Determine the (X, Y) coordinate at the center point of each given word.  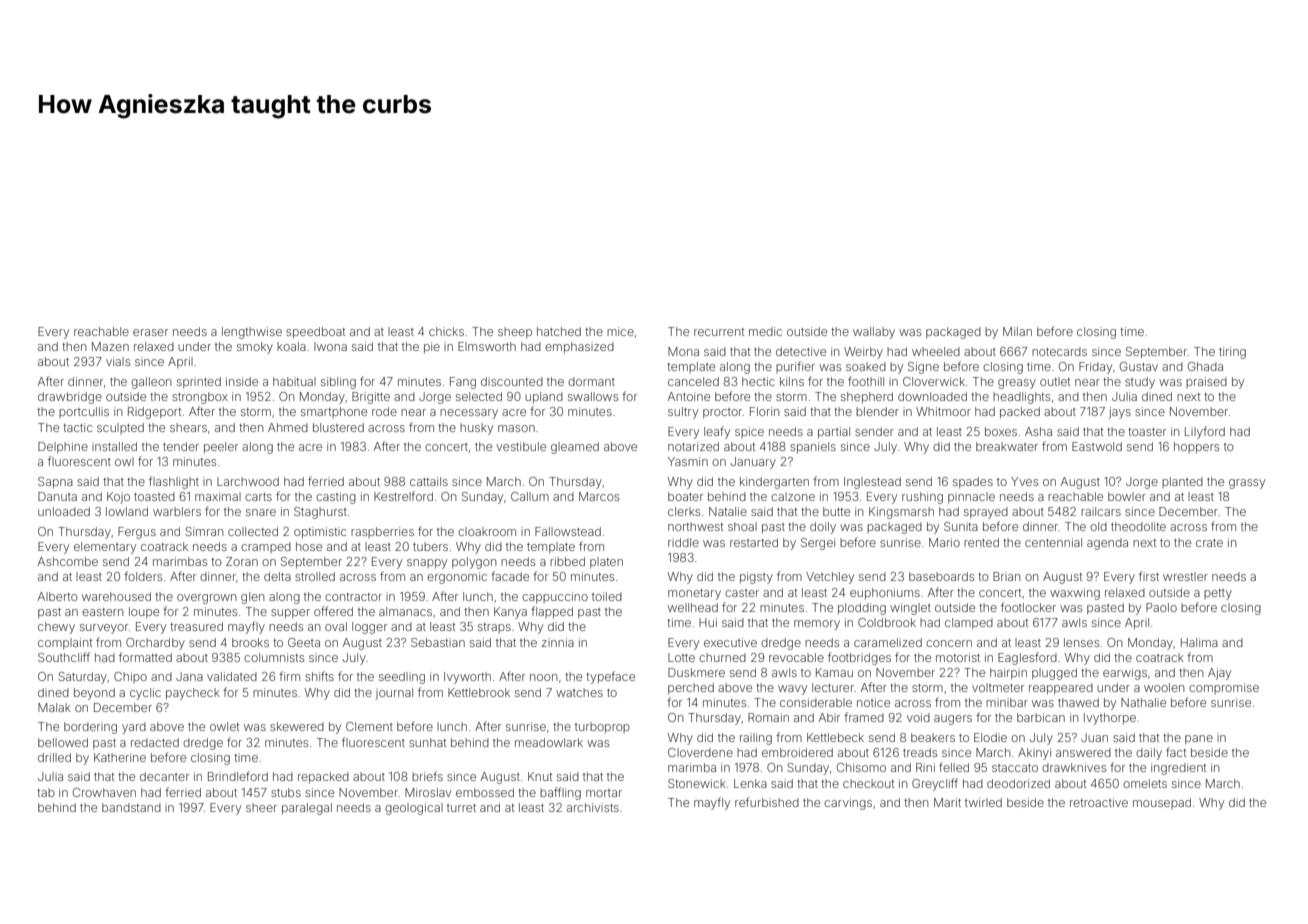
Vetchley (830, 578)
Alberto (58, 596)
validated (232, 676)
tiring (1232, 353)
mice (620, 331)
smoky (255, 348)
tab (46, 792)
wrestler (1185, 576)
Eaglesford (1027, 658)
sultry (683, 413)
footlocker (1028, 607)
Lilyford (1205, 432)
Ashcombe (68, 561)
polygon (474, 563)
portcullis (84, 412)
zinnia (558, 642)
